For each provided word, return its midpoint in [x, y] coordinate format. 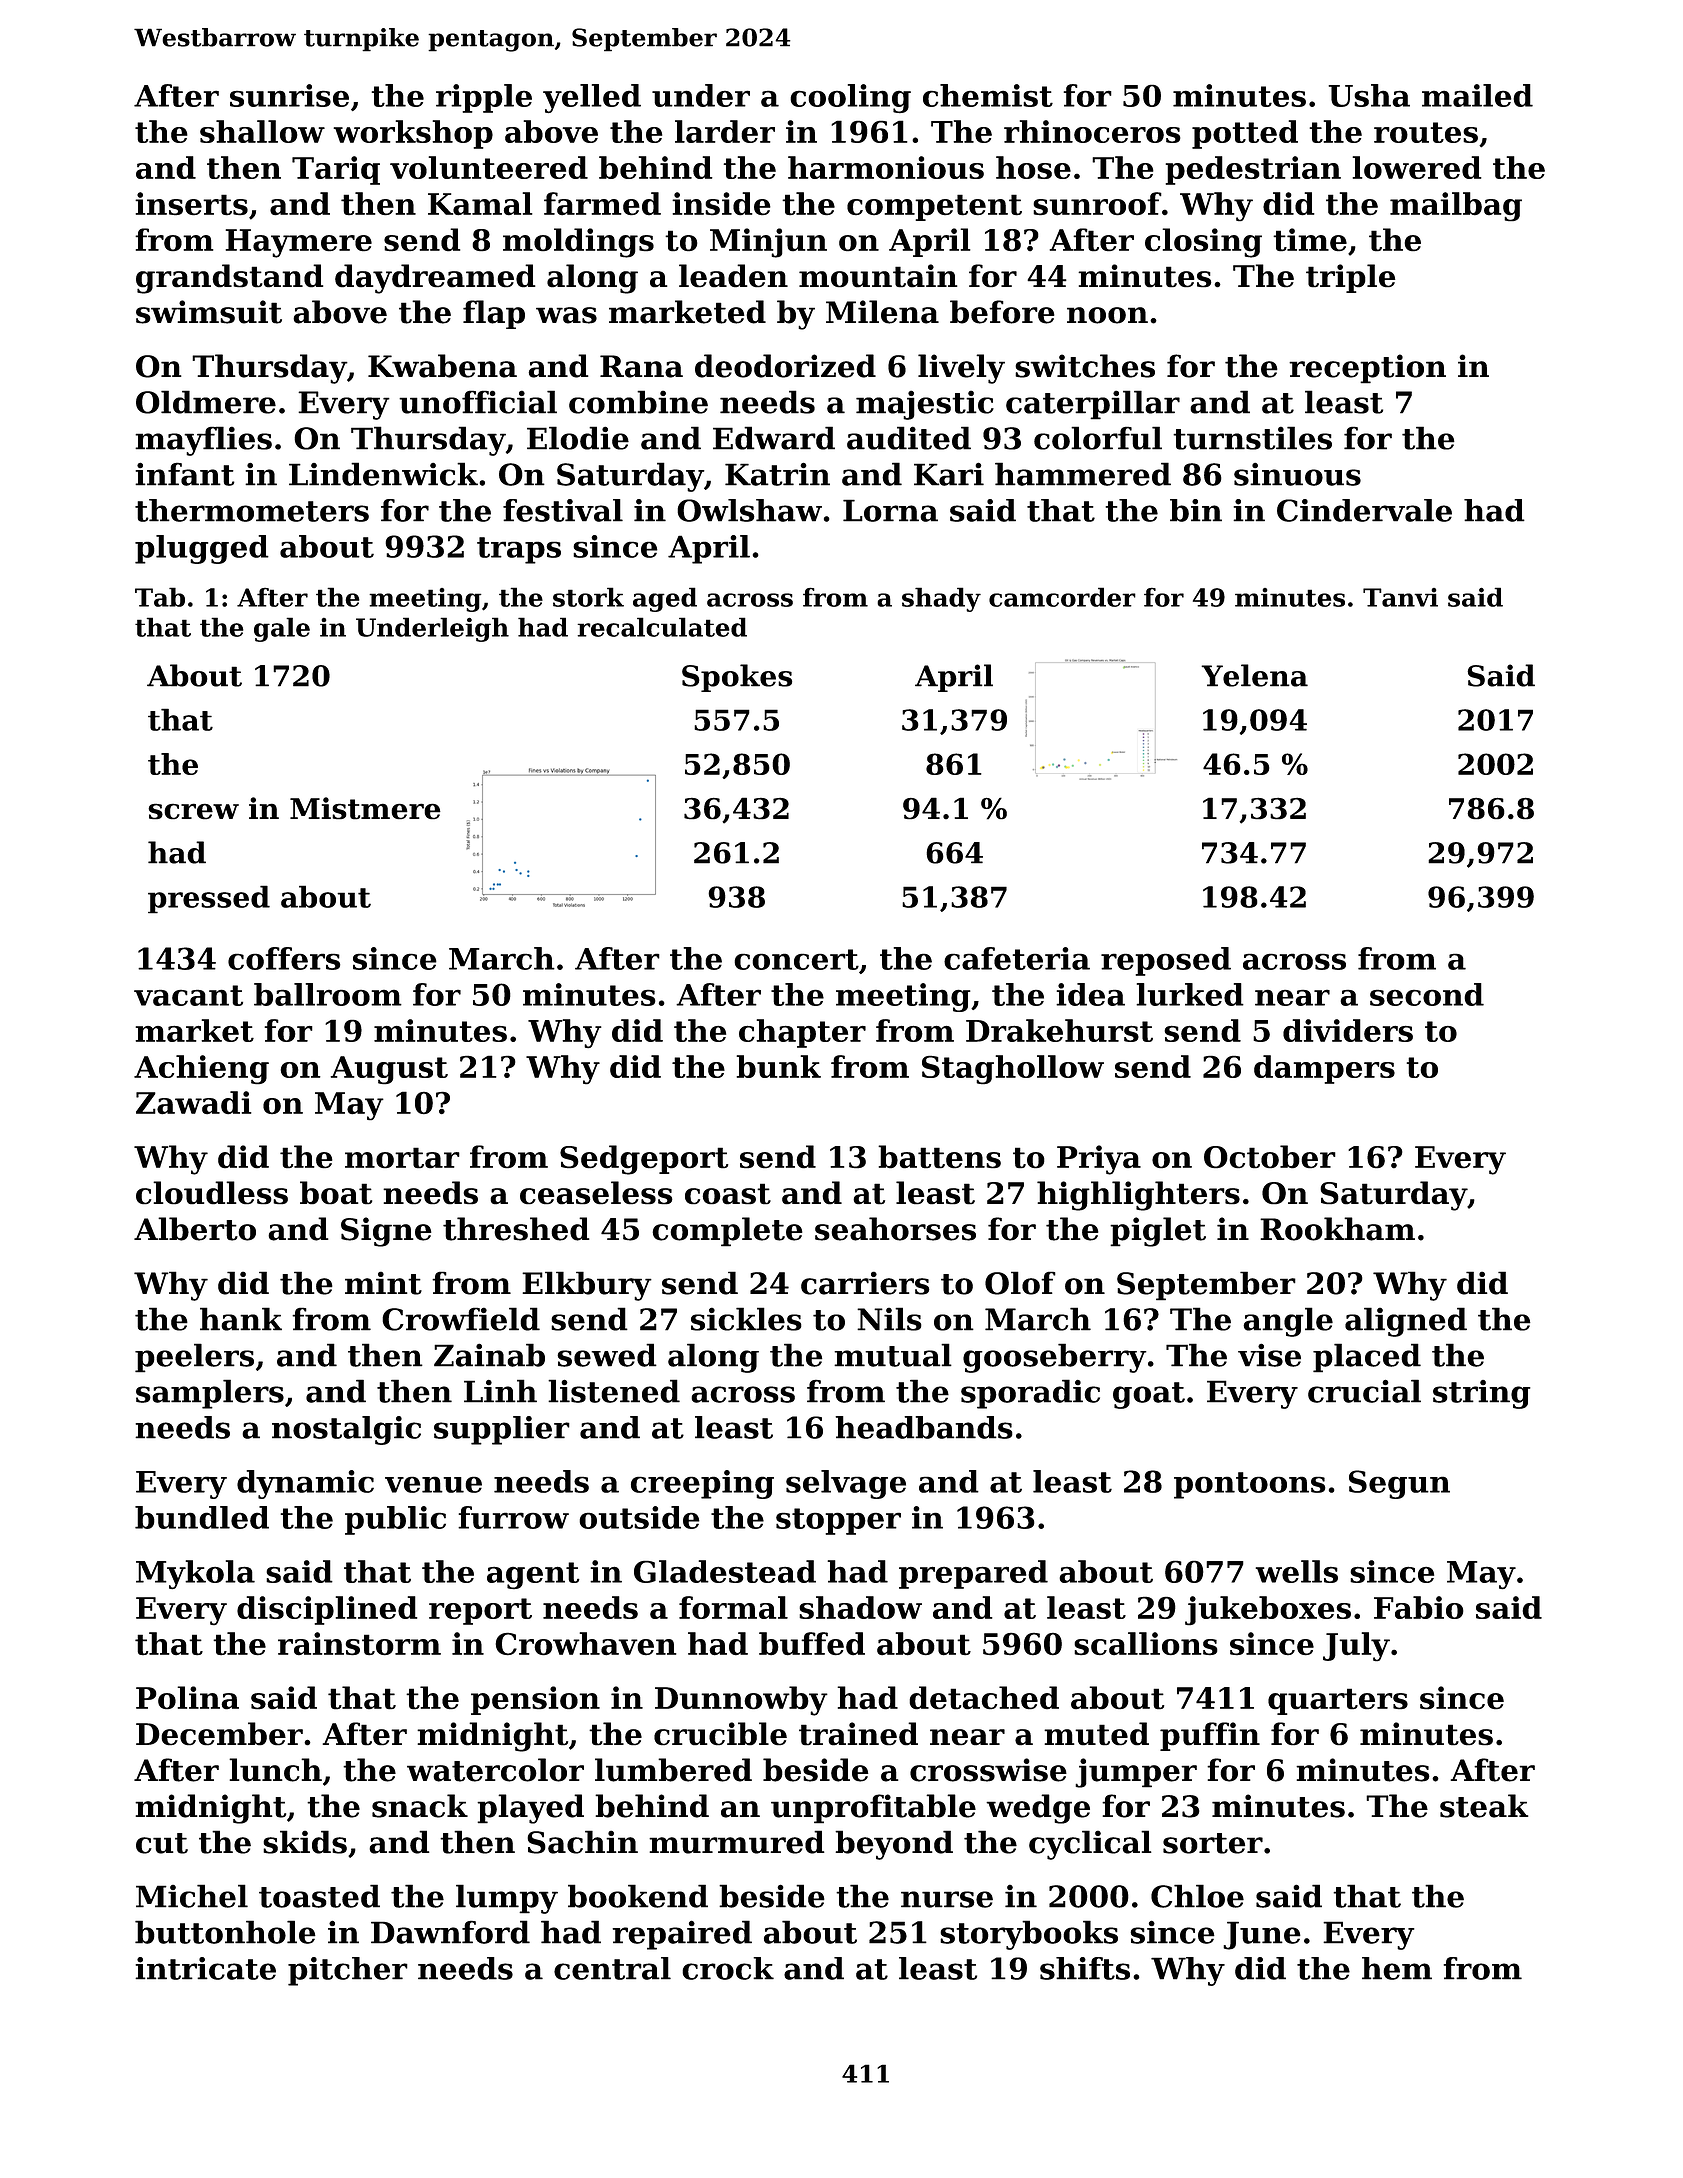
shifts [1085, 1968]
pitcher [348, 1971]
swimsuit [209, 312]
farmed [602, 204]
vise [1269, 1355]
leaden [733, 276]
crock [728, 1968]
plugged [202, 549]
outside [639, 1517]
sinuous [1297, 474]
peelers [194, 1358]
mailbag [1456, 206]
